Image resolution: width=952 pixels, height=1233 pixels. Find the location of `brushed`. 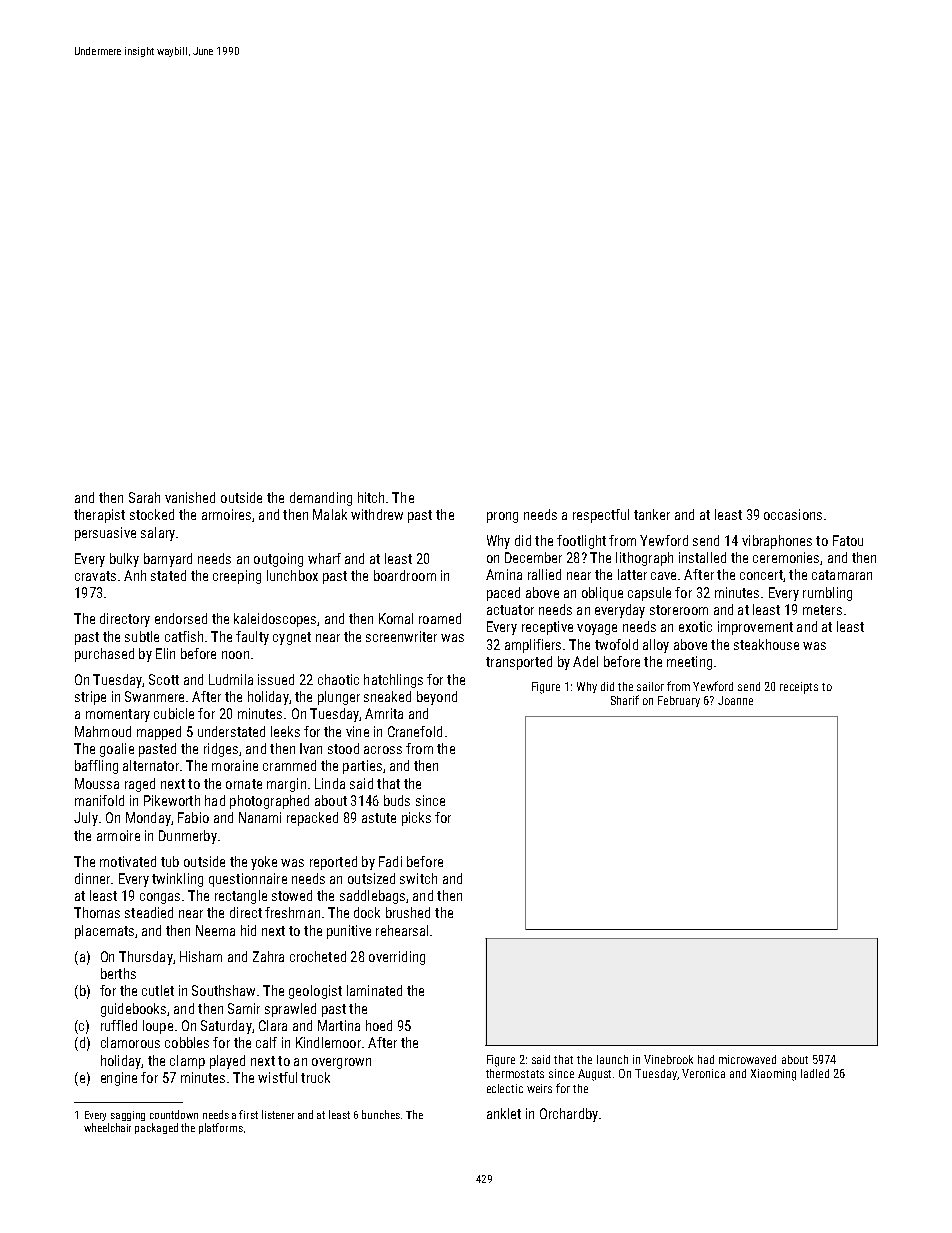

brushed is located at coordinates (408, 912).
